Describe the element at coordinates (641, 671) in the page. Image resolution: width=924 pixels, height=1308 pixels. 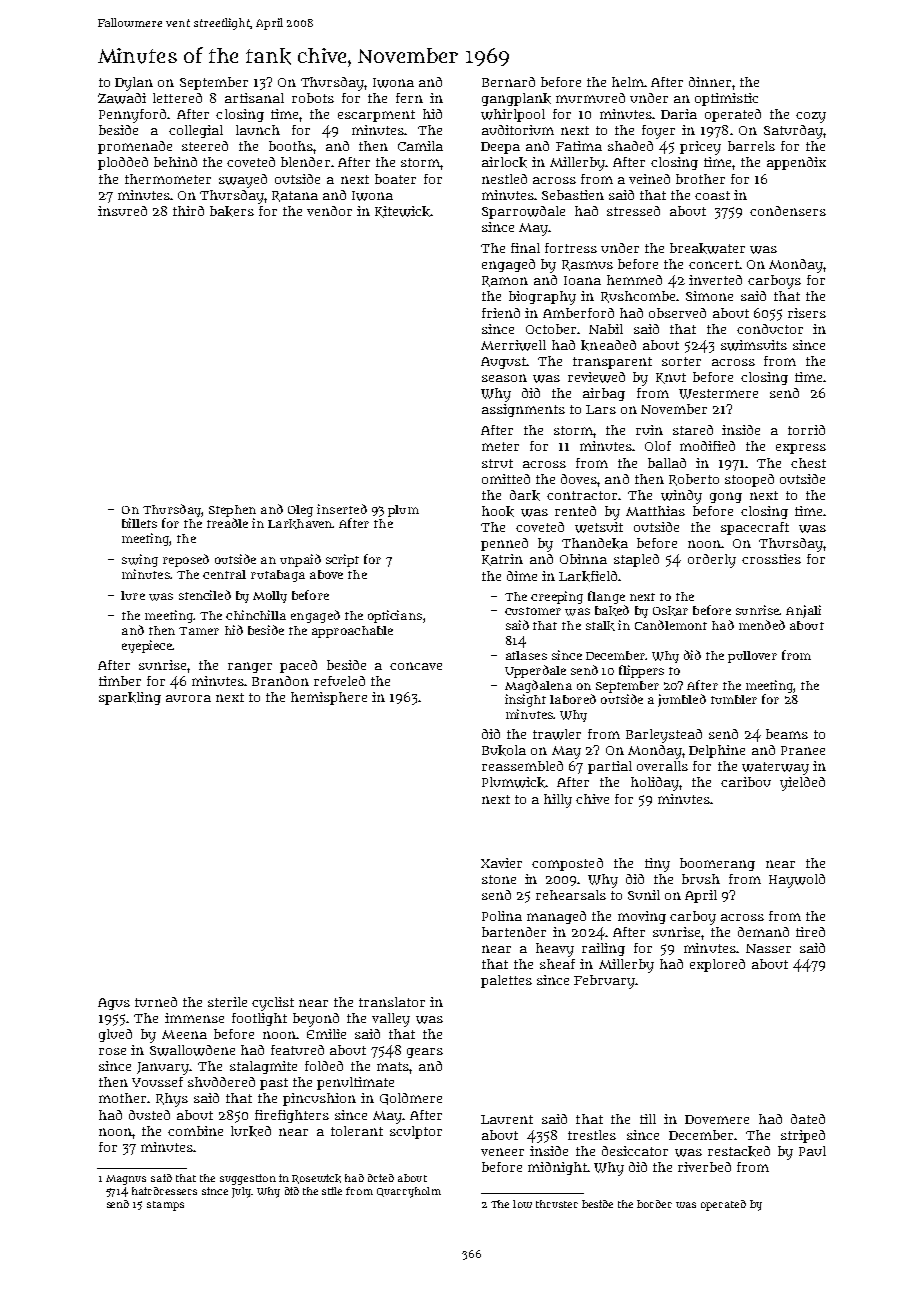
I see `flippers` at that location.
